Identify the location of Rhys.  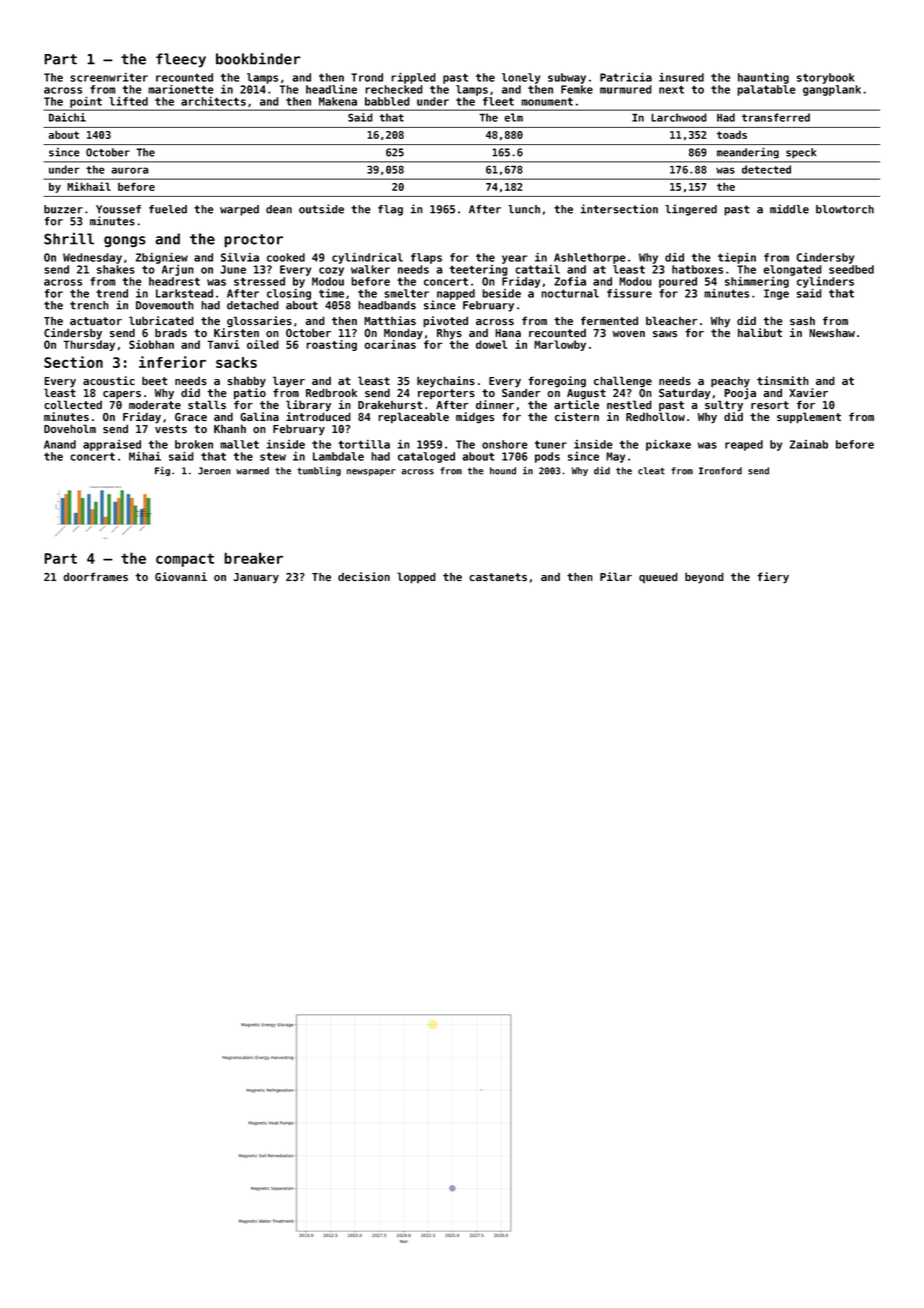
(449, 334).
